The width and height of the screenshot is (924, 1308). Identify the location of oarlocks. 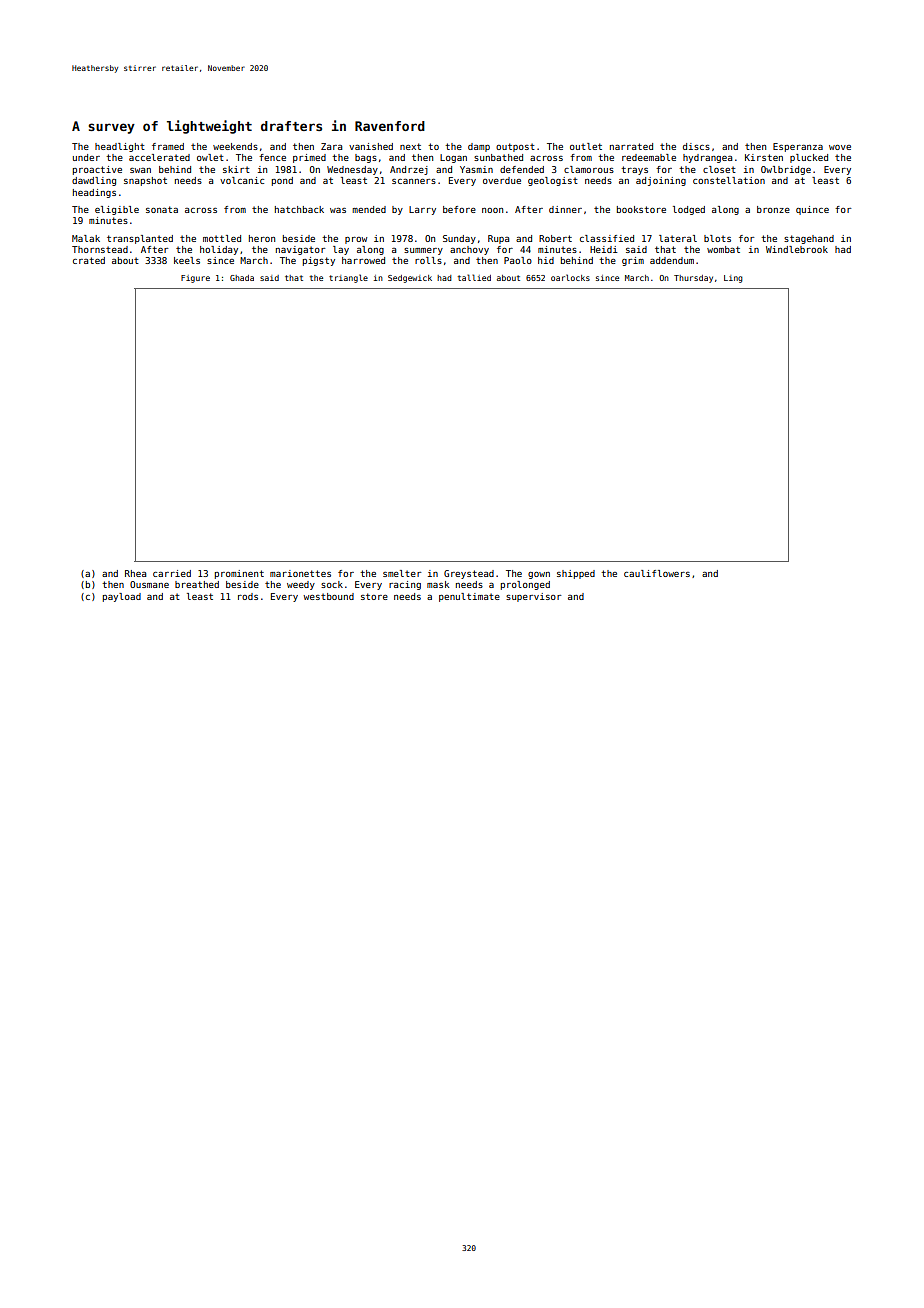
(570, 277).
